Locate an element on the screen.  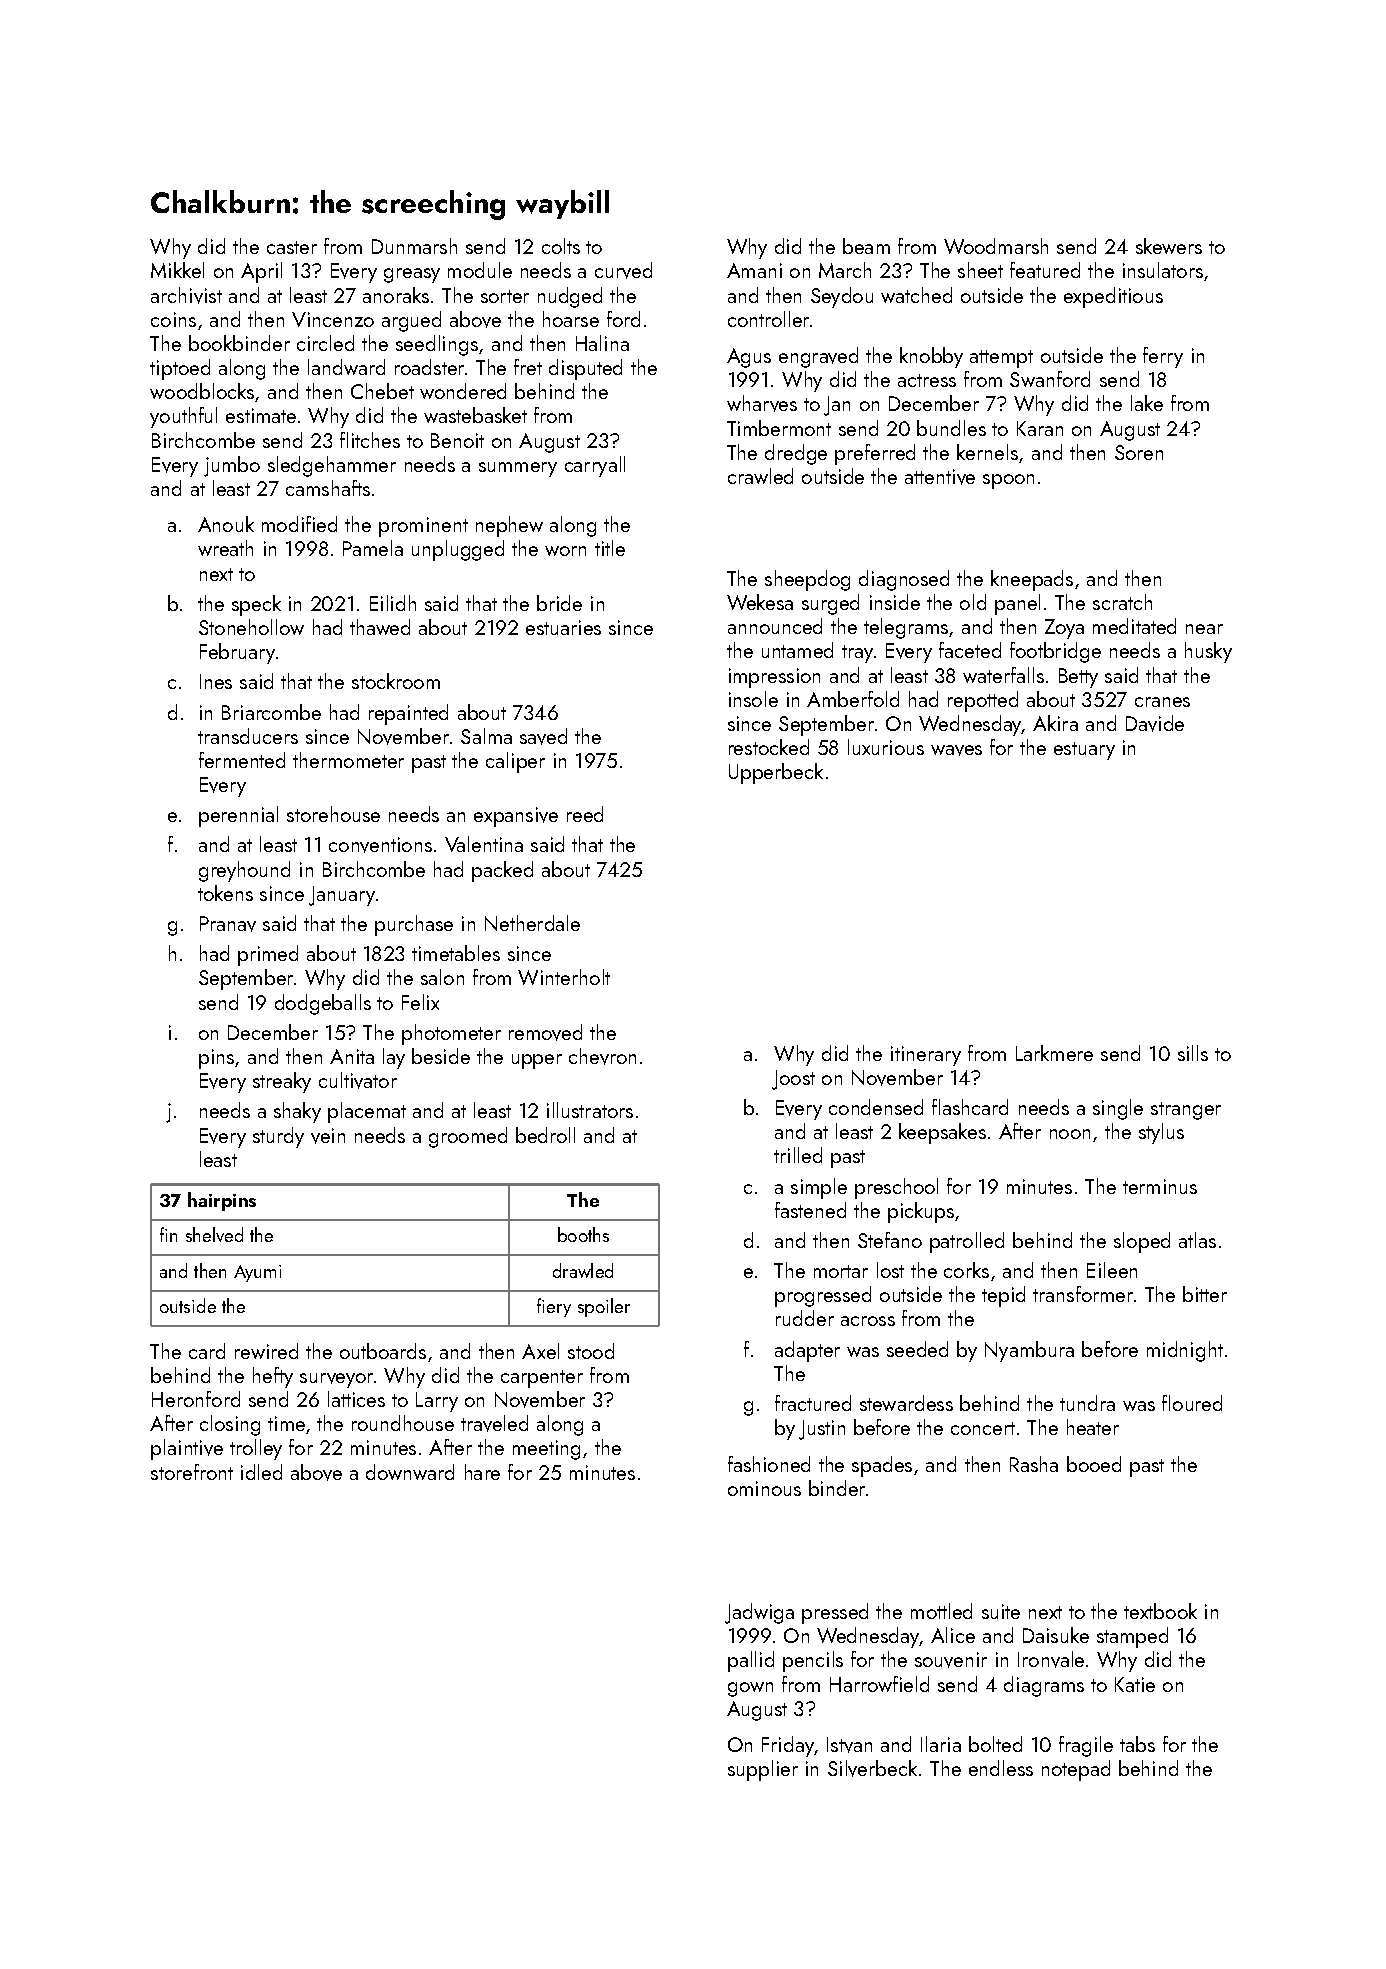
skewers is located at coordinates (1169, 246).
